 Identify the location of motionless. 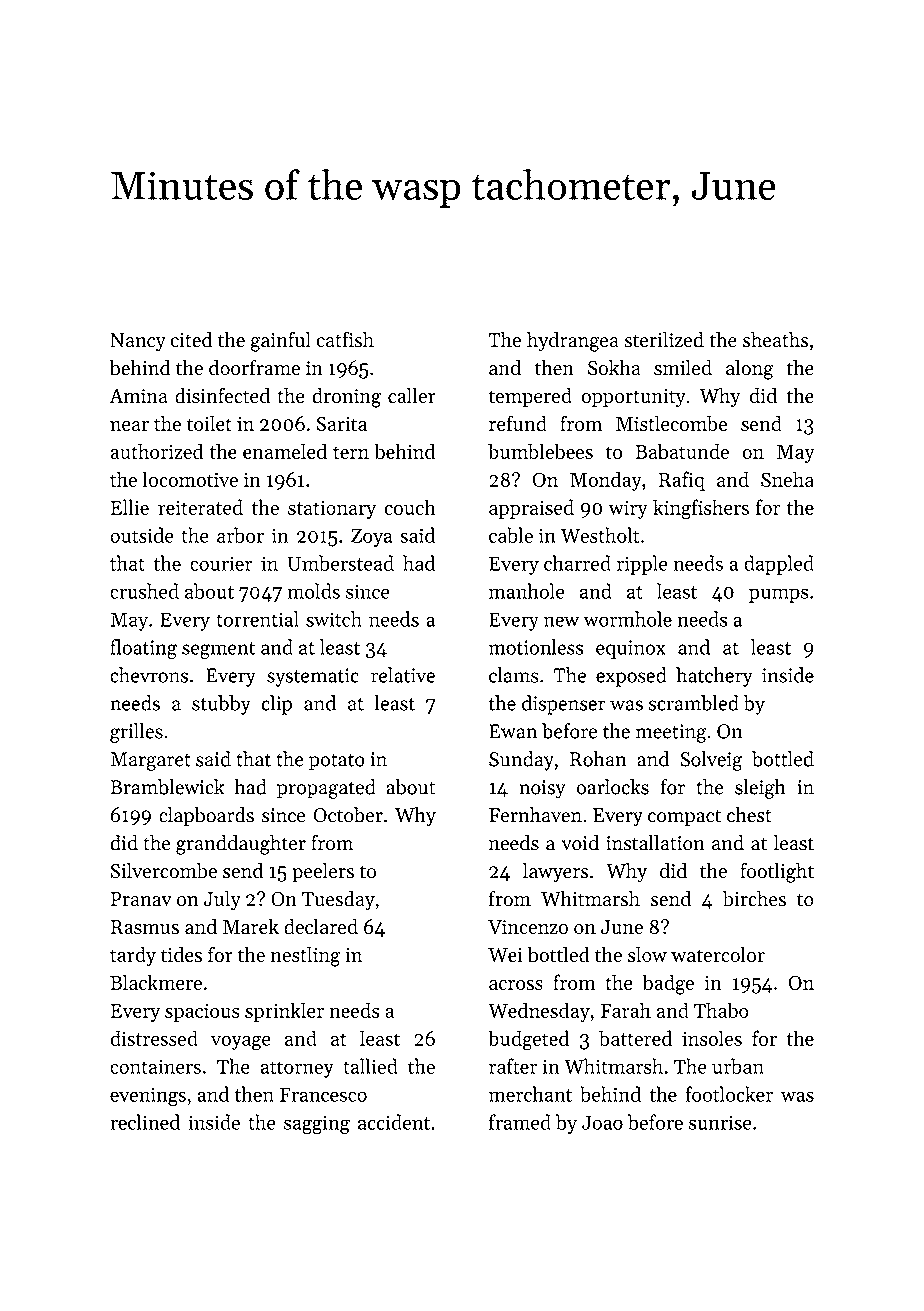
(536, 647).
